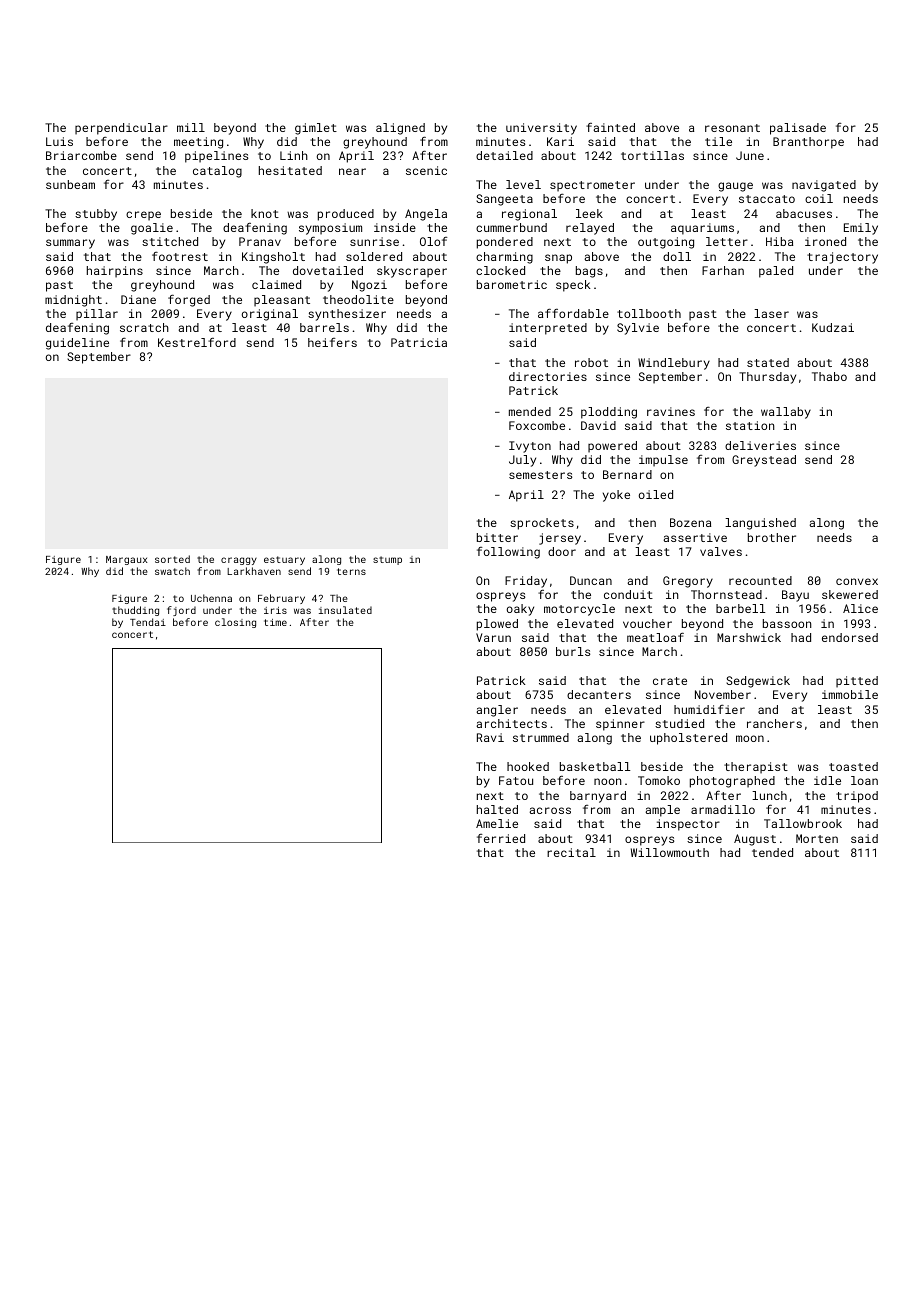  Describe the element at coordinates (127, 560) in the screenshot. I see `Margaux` at that location.
